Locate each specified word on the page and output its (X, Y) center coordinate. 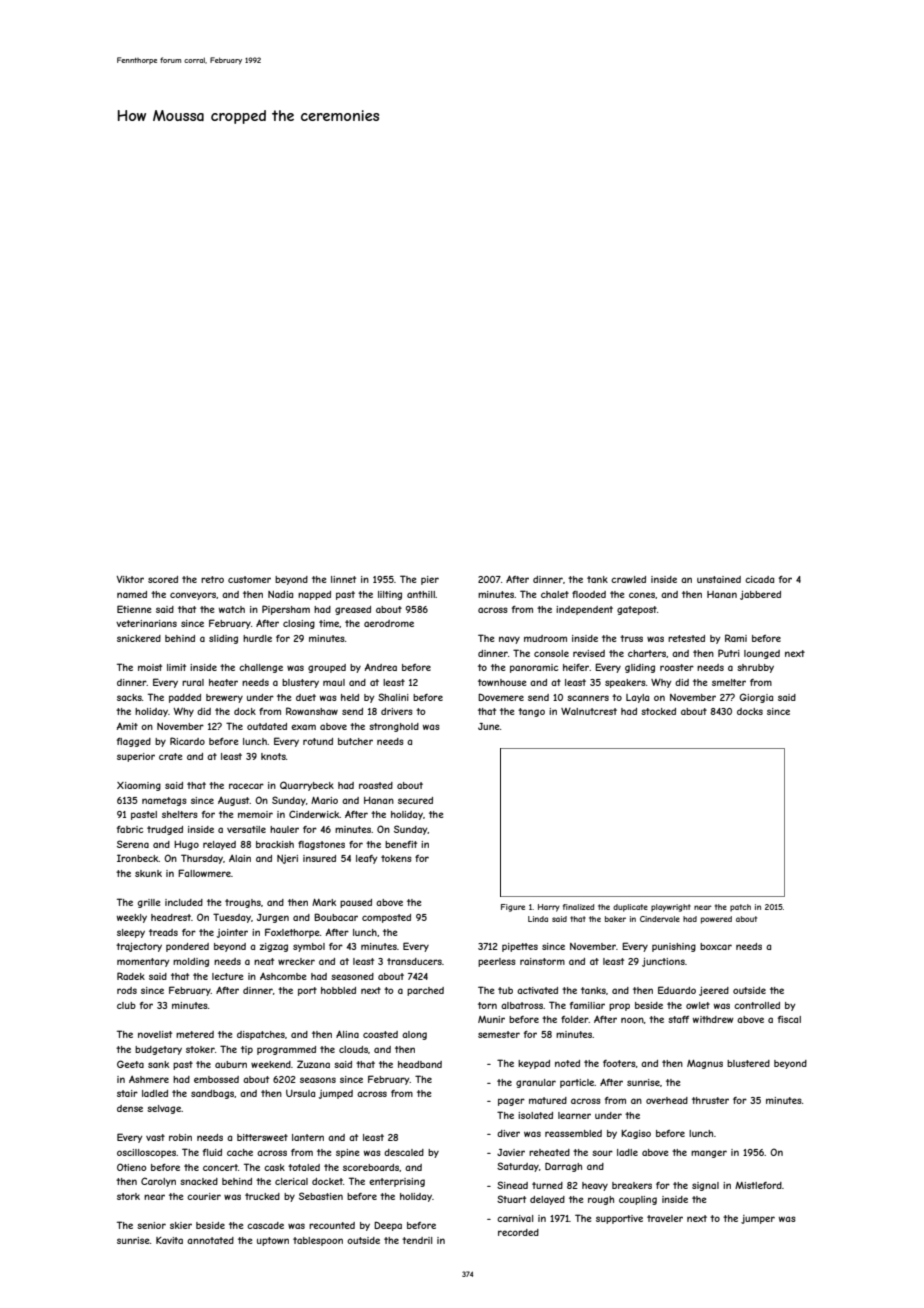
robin (180, 1137)
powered (716, 920)
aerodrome (389, 623)
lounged (762, 654)
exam (303, 727)
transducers (414, 961)
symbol (309, 947)
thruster (710, 1100)
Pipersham (286, 610)
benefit (401, 844)
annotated (210, 1240)
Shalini (393, 697)
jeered (714, 991)
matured (548, 1100)
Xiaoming (139, 786)
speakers (625, 683)
